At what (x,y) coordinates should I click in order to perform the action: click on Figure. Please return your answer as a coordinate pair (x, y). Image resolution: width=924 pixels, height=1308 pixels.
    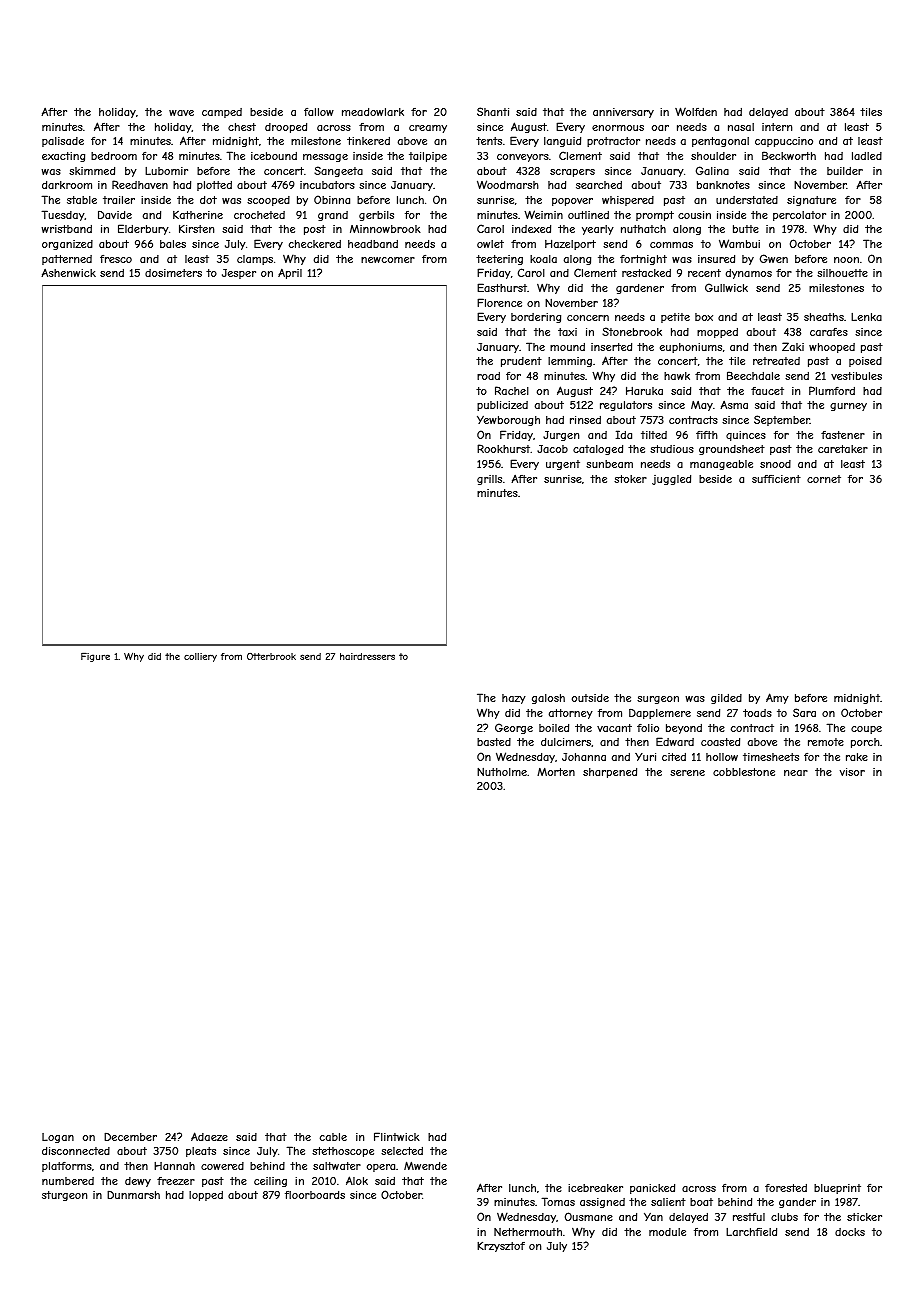
    Looking at the image, I should click on (95, 657).
